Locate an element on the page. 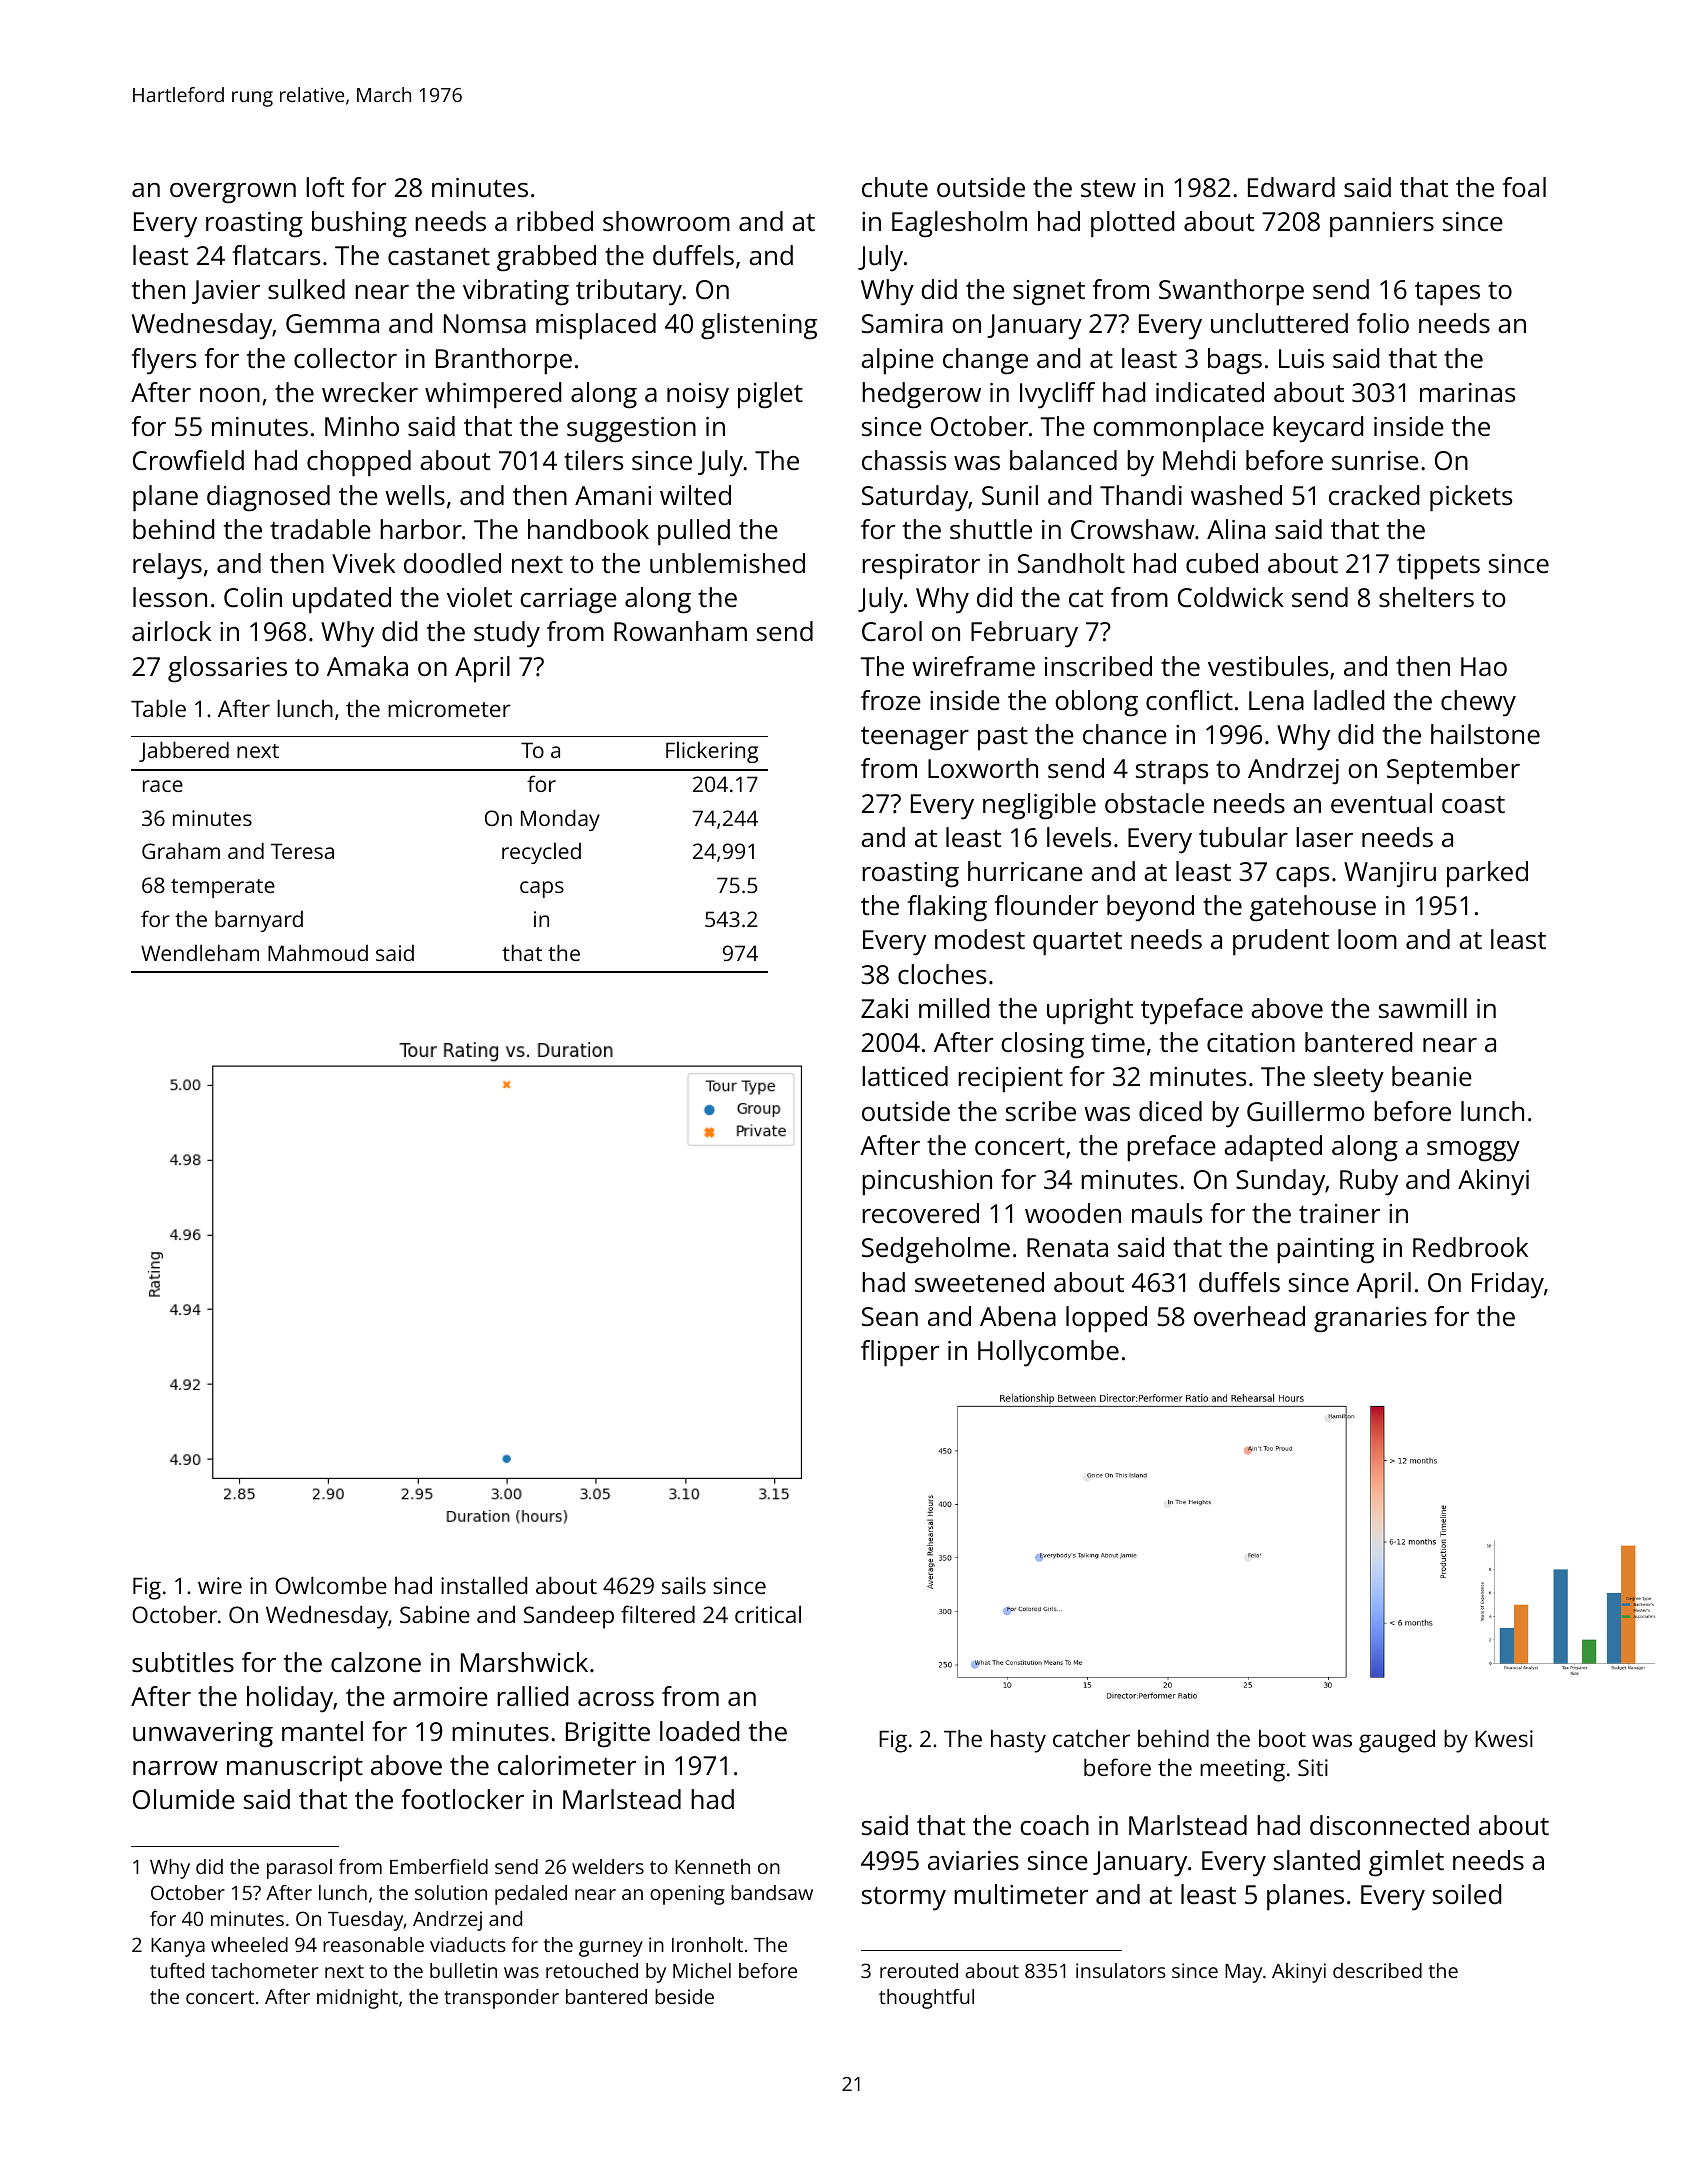  Graham is located at coordinates (181, 850).
